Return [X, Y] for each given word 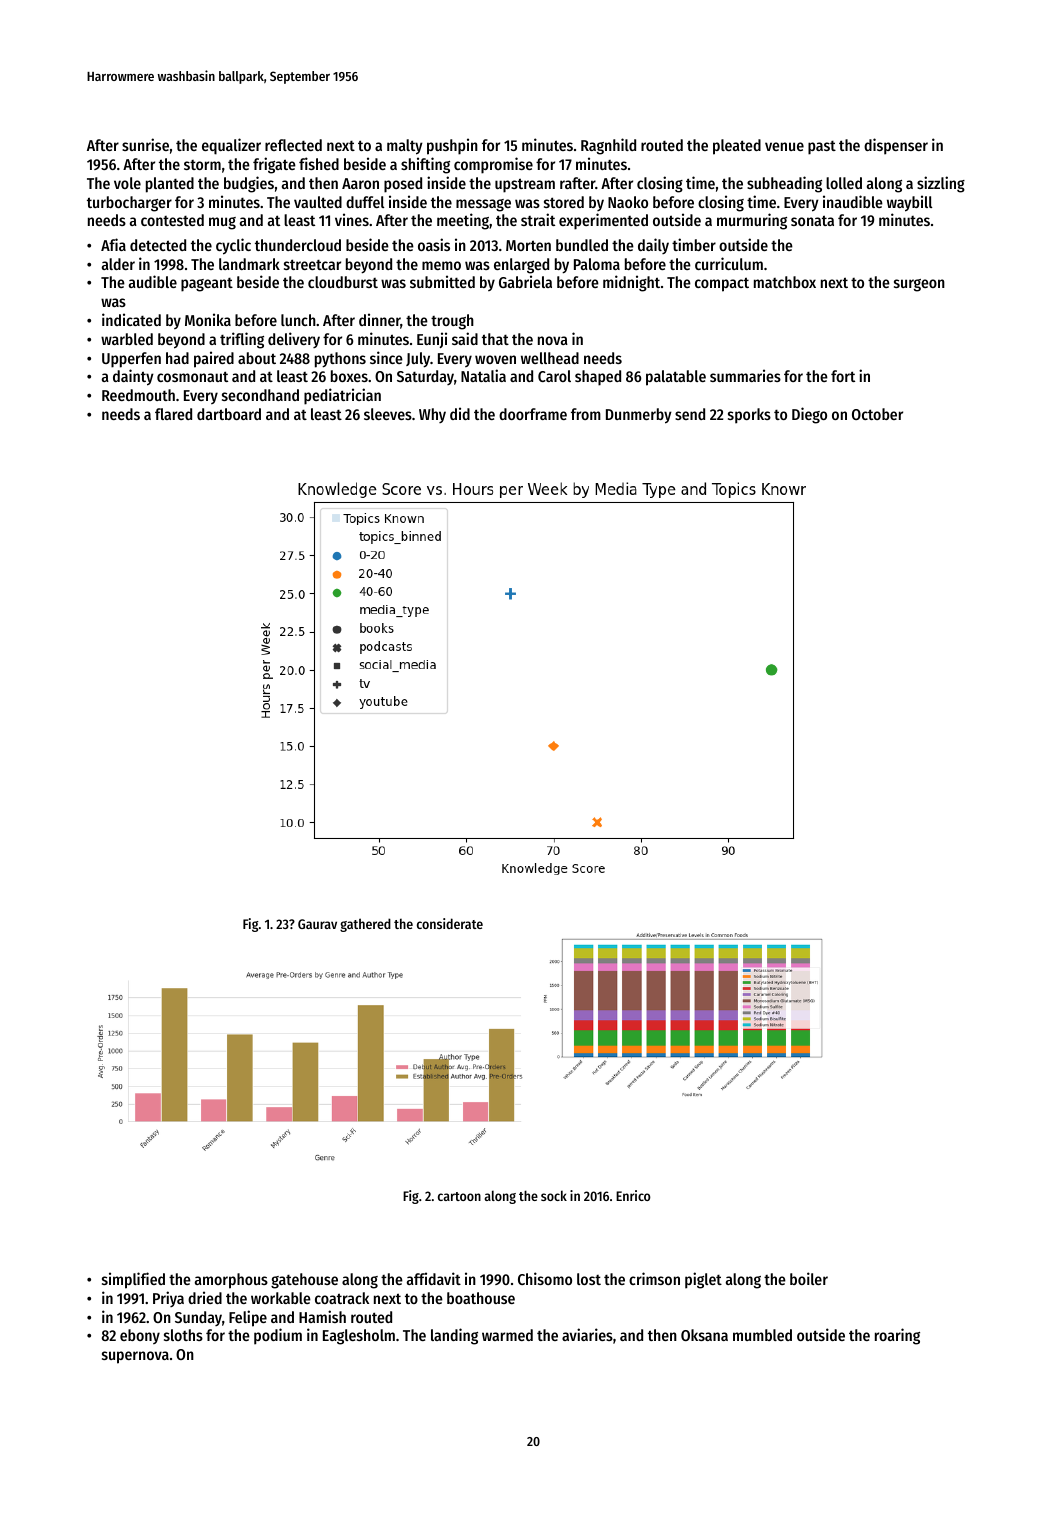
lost [589, 1279]
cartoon [459, 1196]
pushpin [452, 146]
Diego [809, 415]
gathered [365, 925]
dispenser [896, 146]
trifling [242, 340]
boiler [809, 1278]
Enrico [633, 1195]
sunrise [145, 144]
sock [554, 1195]
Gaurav [317, 924]
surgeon [919, 285]
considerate [450, 923]
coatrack [342, 1298]
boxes [349, 376]
